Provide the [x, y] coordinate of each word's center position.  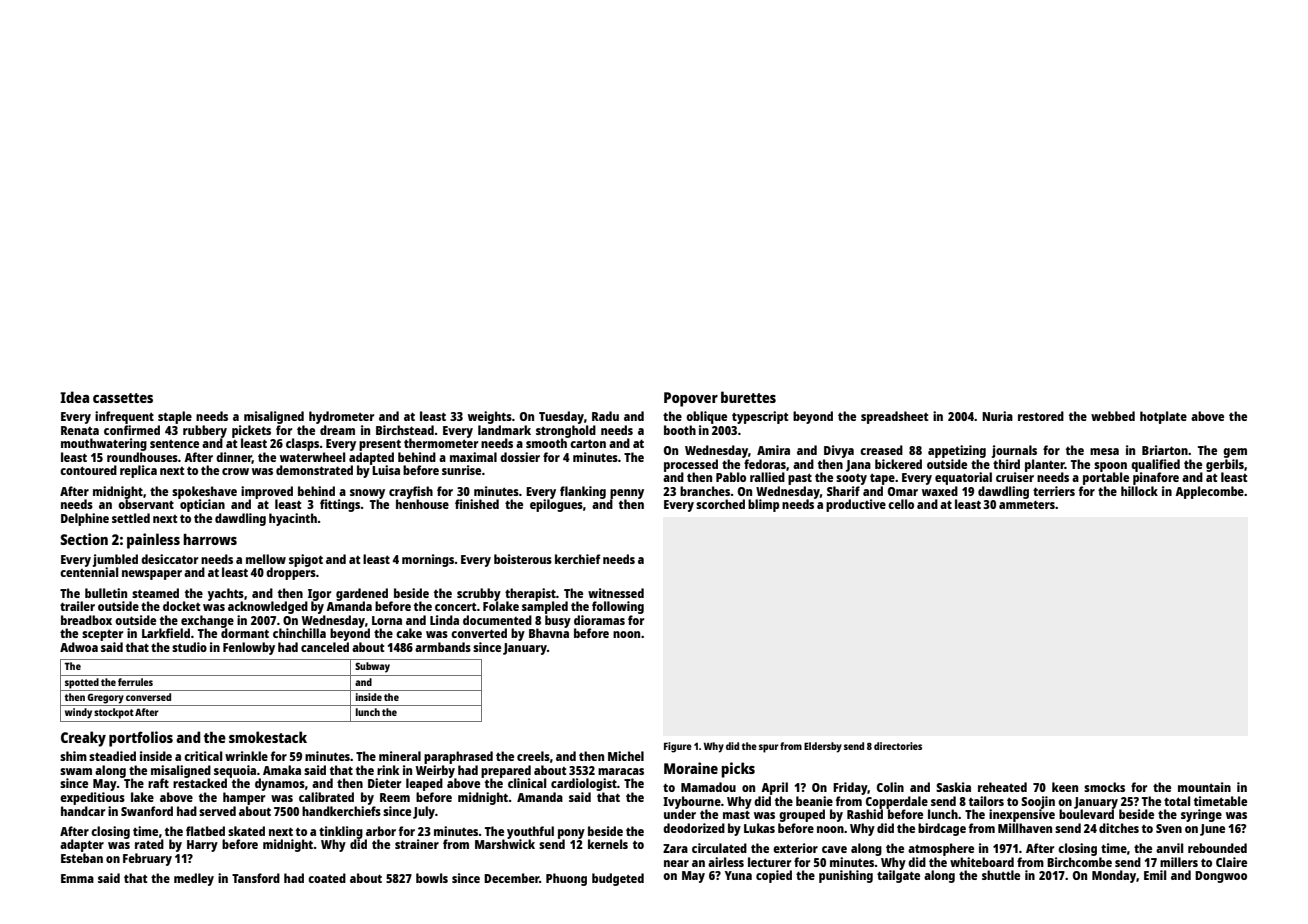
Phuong [566, 879]
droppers [291, 573]
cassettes [123, 398]
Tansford [256, 878]
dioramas [599, 620]
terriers [1054, 491]
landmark [504, 430]
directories [898, 746]
